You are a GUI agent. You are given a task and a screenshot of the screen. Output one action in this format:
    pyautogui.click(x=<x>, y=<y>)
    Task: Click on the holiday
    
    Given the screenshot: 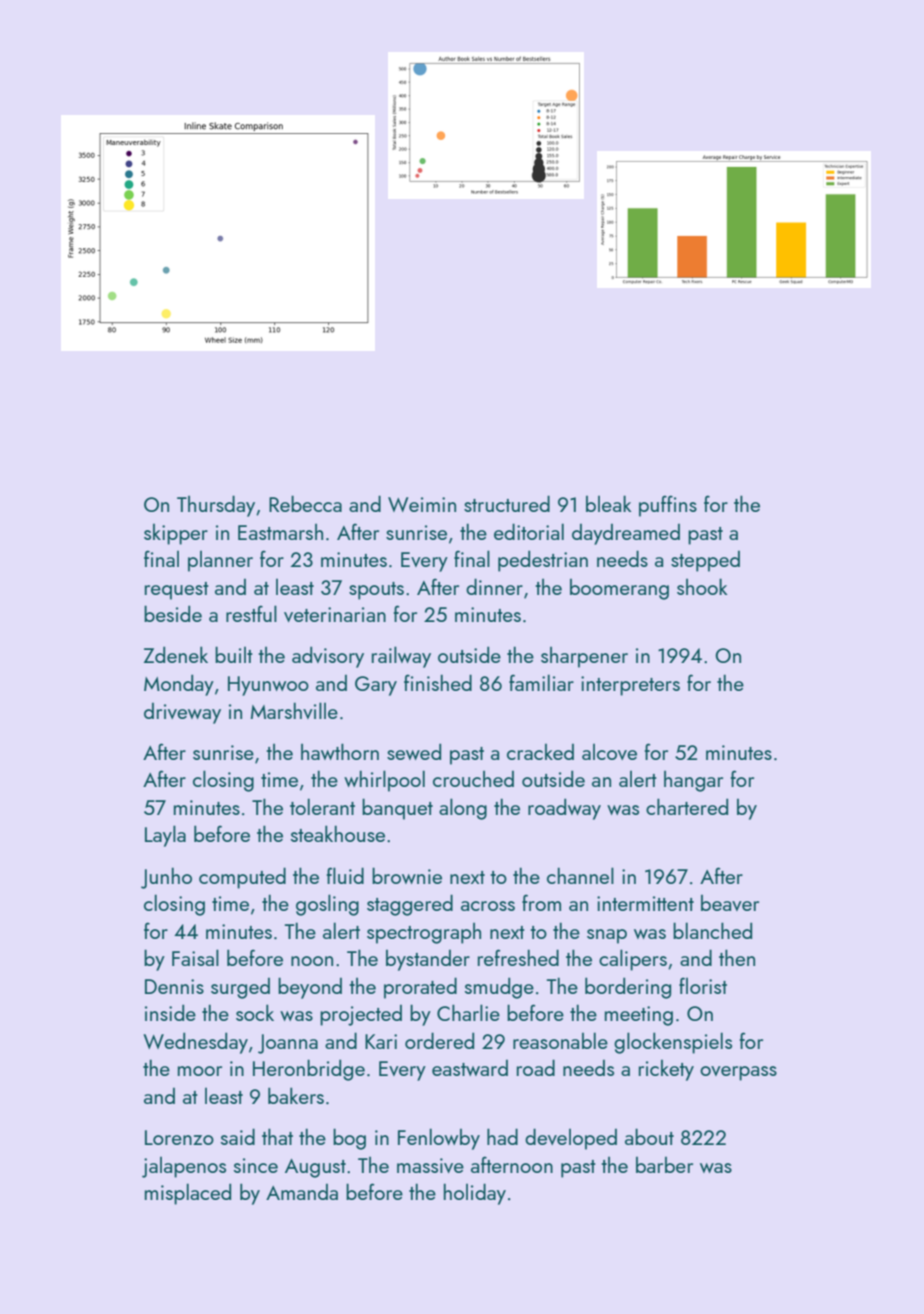 What is the action you would take?
    pyautogui.click(x=475, y=1194)
